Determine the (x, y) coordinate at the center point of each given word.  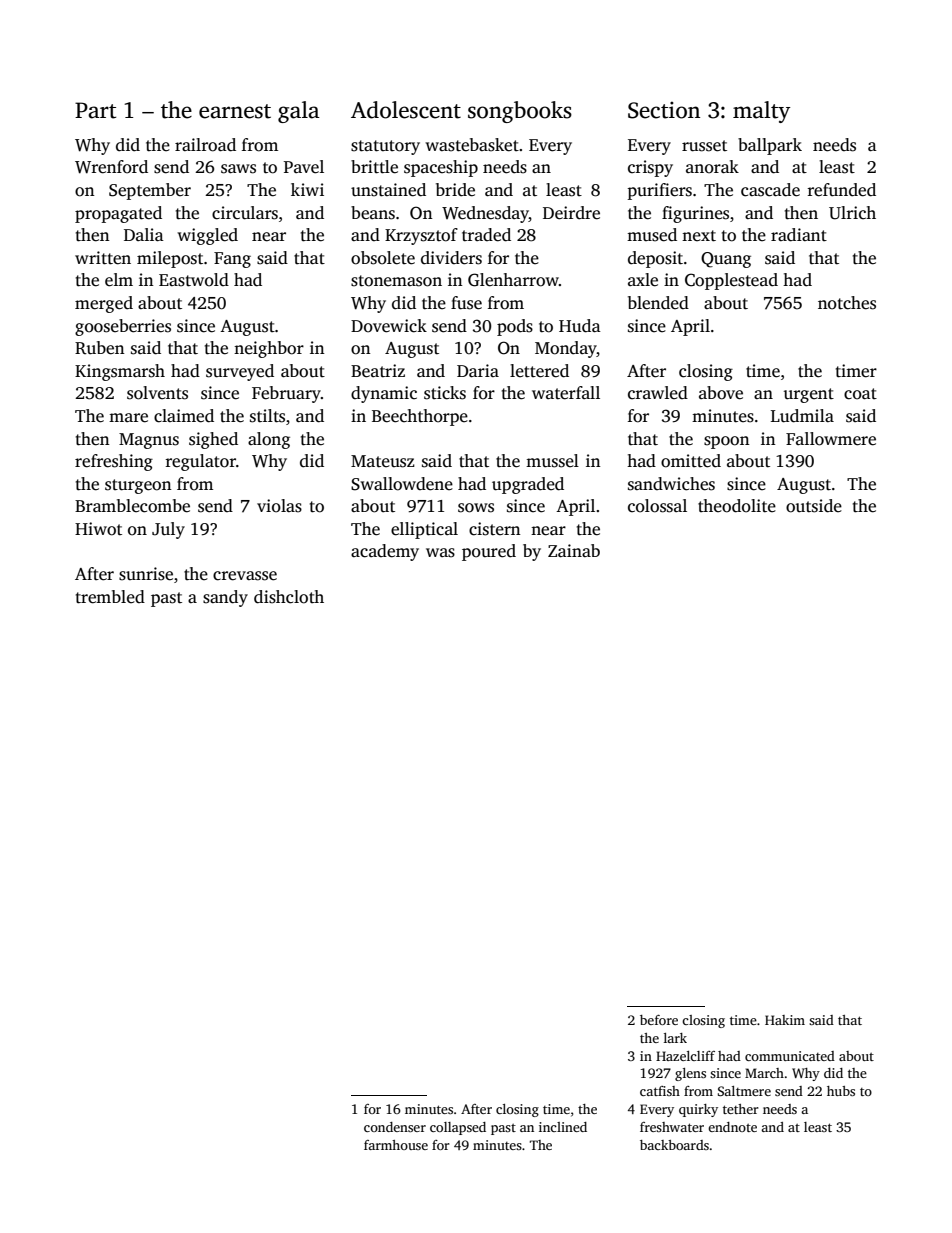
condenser (395, 1127)
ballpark (770, 146)
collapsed (458, 1128)
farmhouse (396, 1145)
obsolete (383, 258)
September (150, 191)
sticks (445, 393)
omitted (691, 461)
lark (675, 1038)
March (764, 1073)
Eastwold (194, 280)
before (659, 1020)
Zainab (574, 550)
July (168, 530)
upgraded (528, 485)
